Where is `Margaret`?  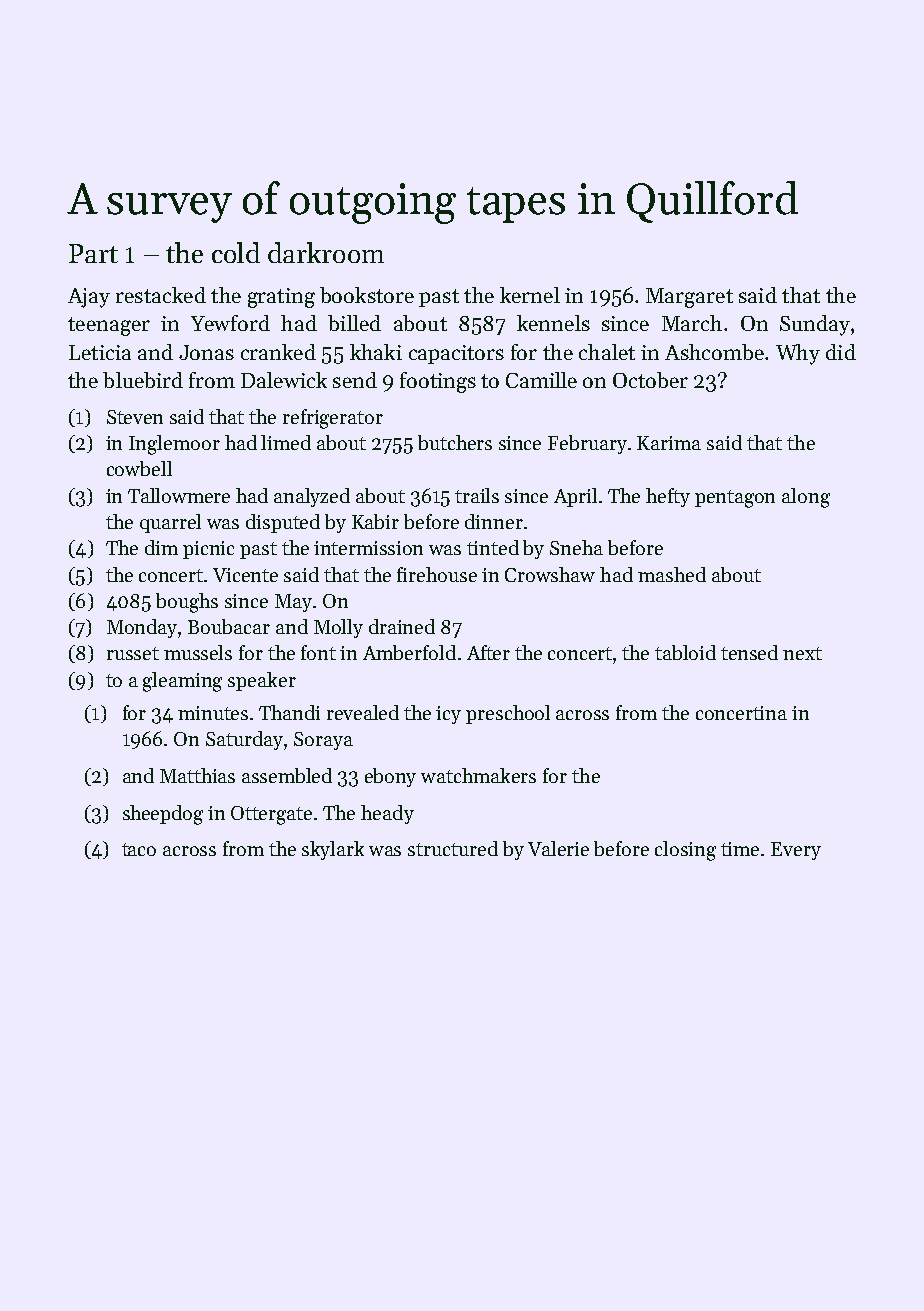 Margaret is located at coordinates (689, 298).
